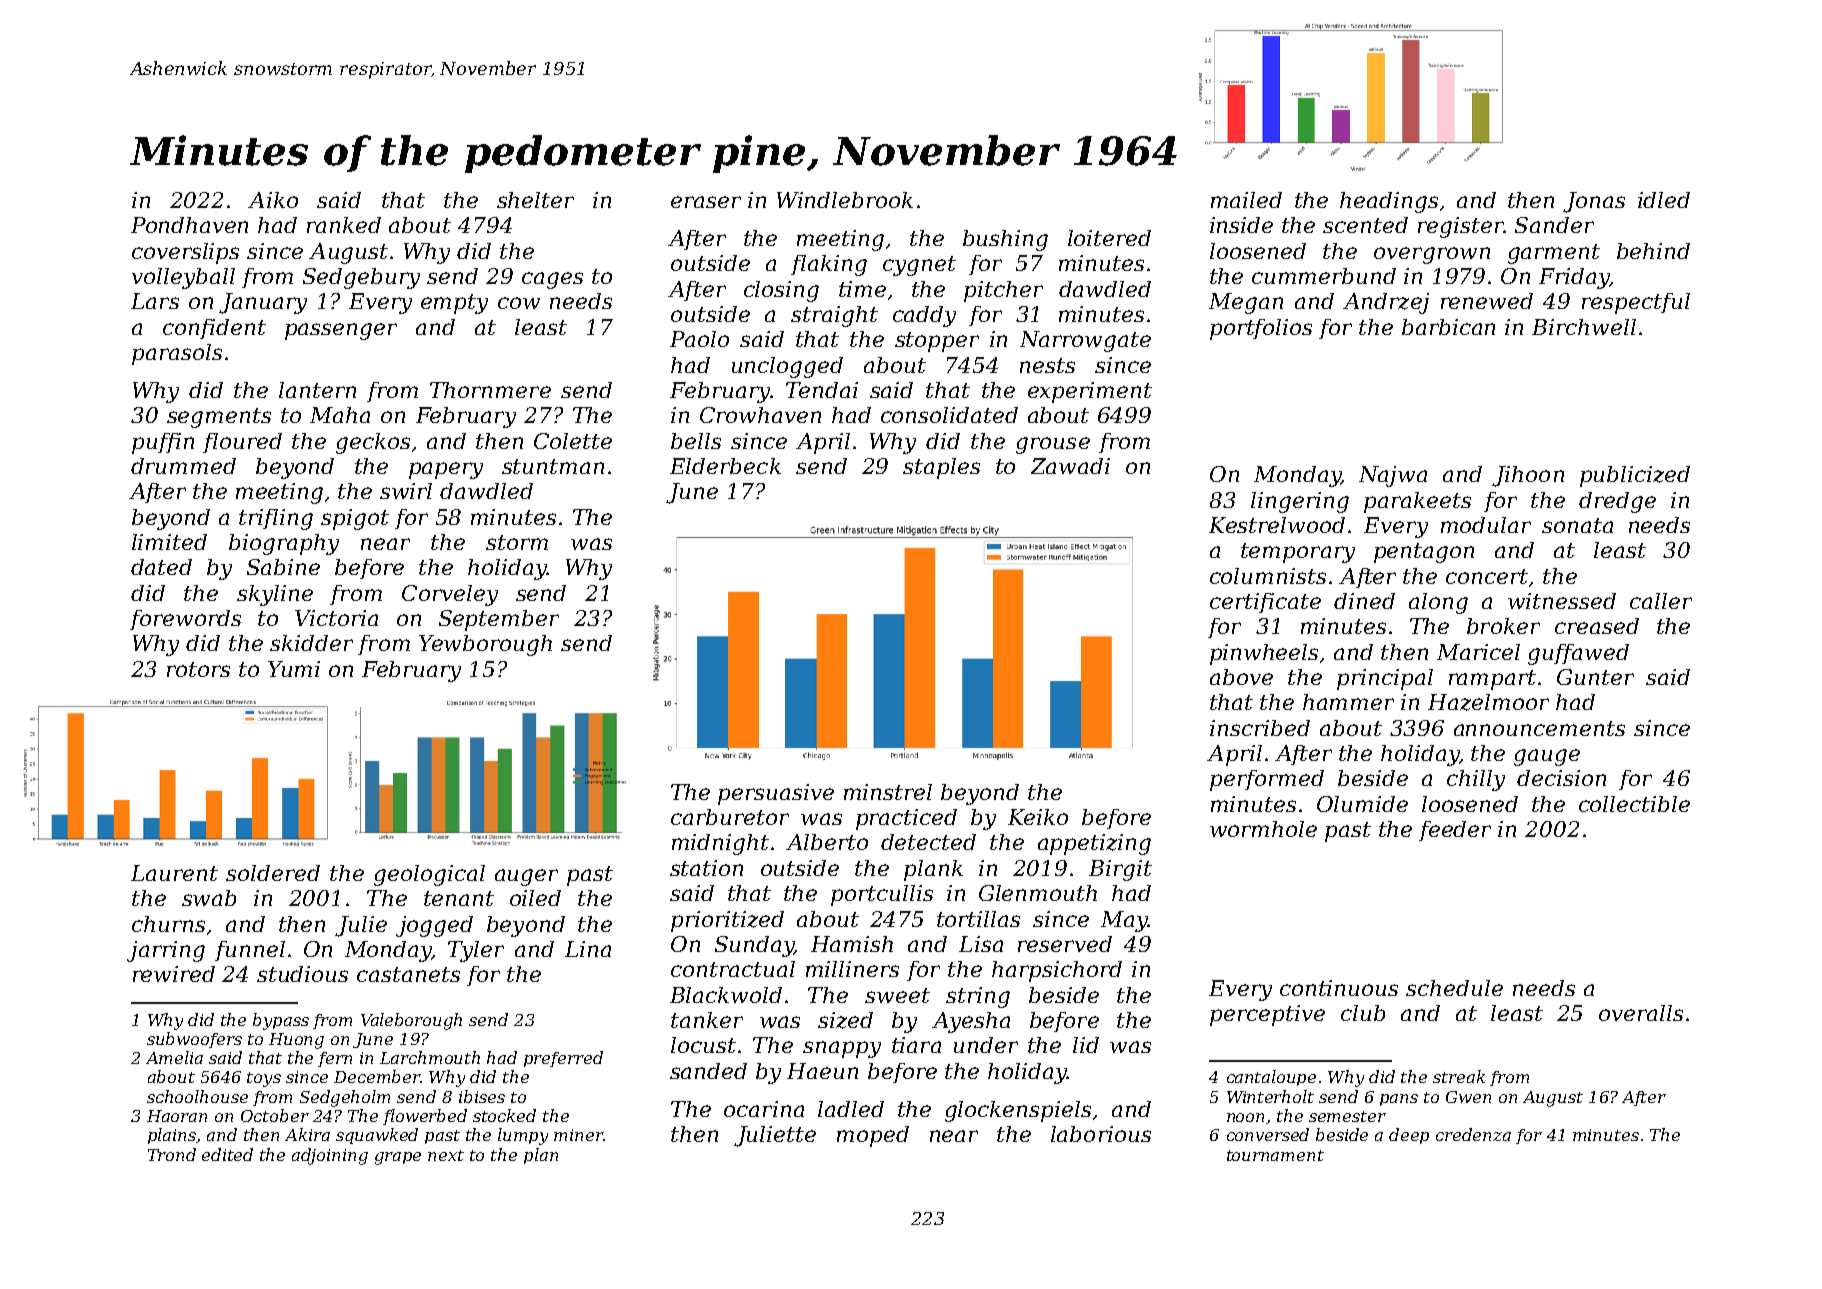 This screenshot has height=1289, width=1822. I want to click on mailed, so click(1246, 200).
